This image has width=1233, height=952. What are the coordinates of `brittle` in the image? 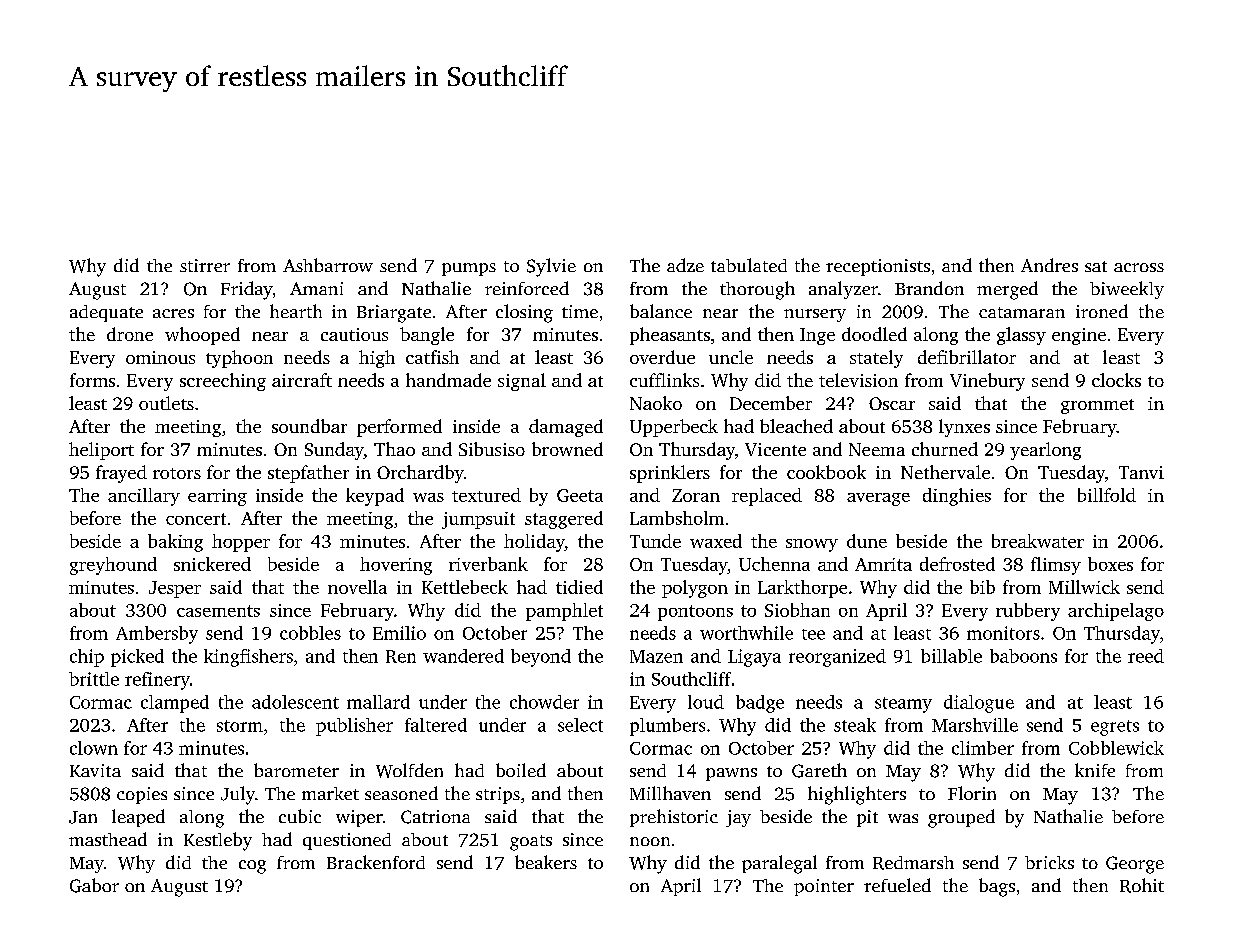 It's located at (94, 679).
